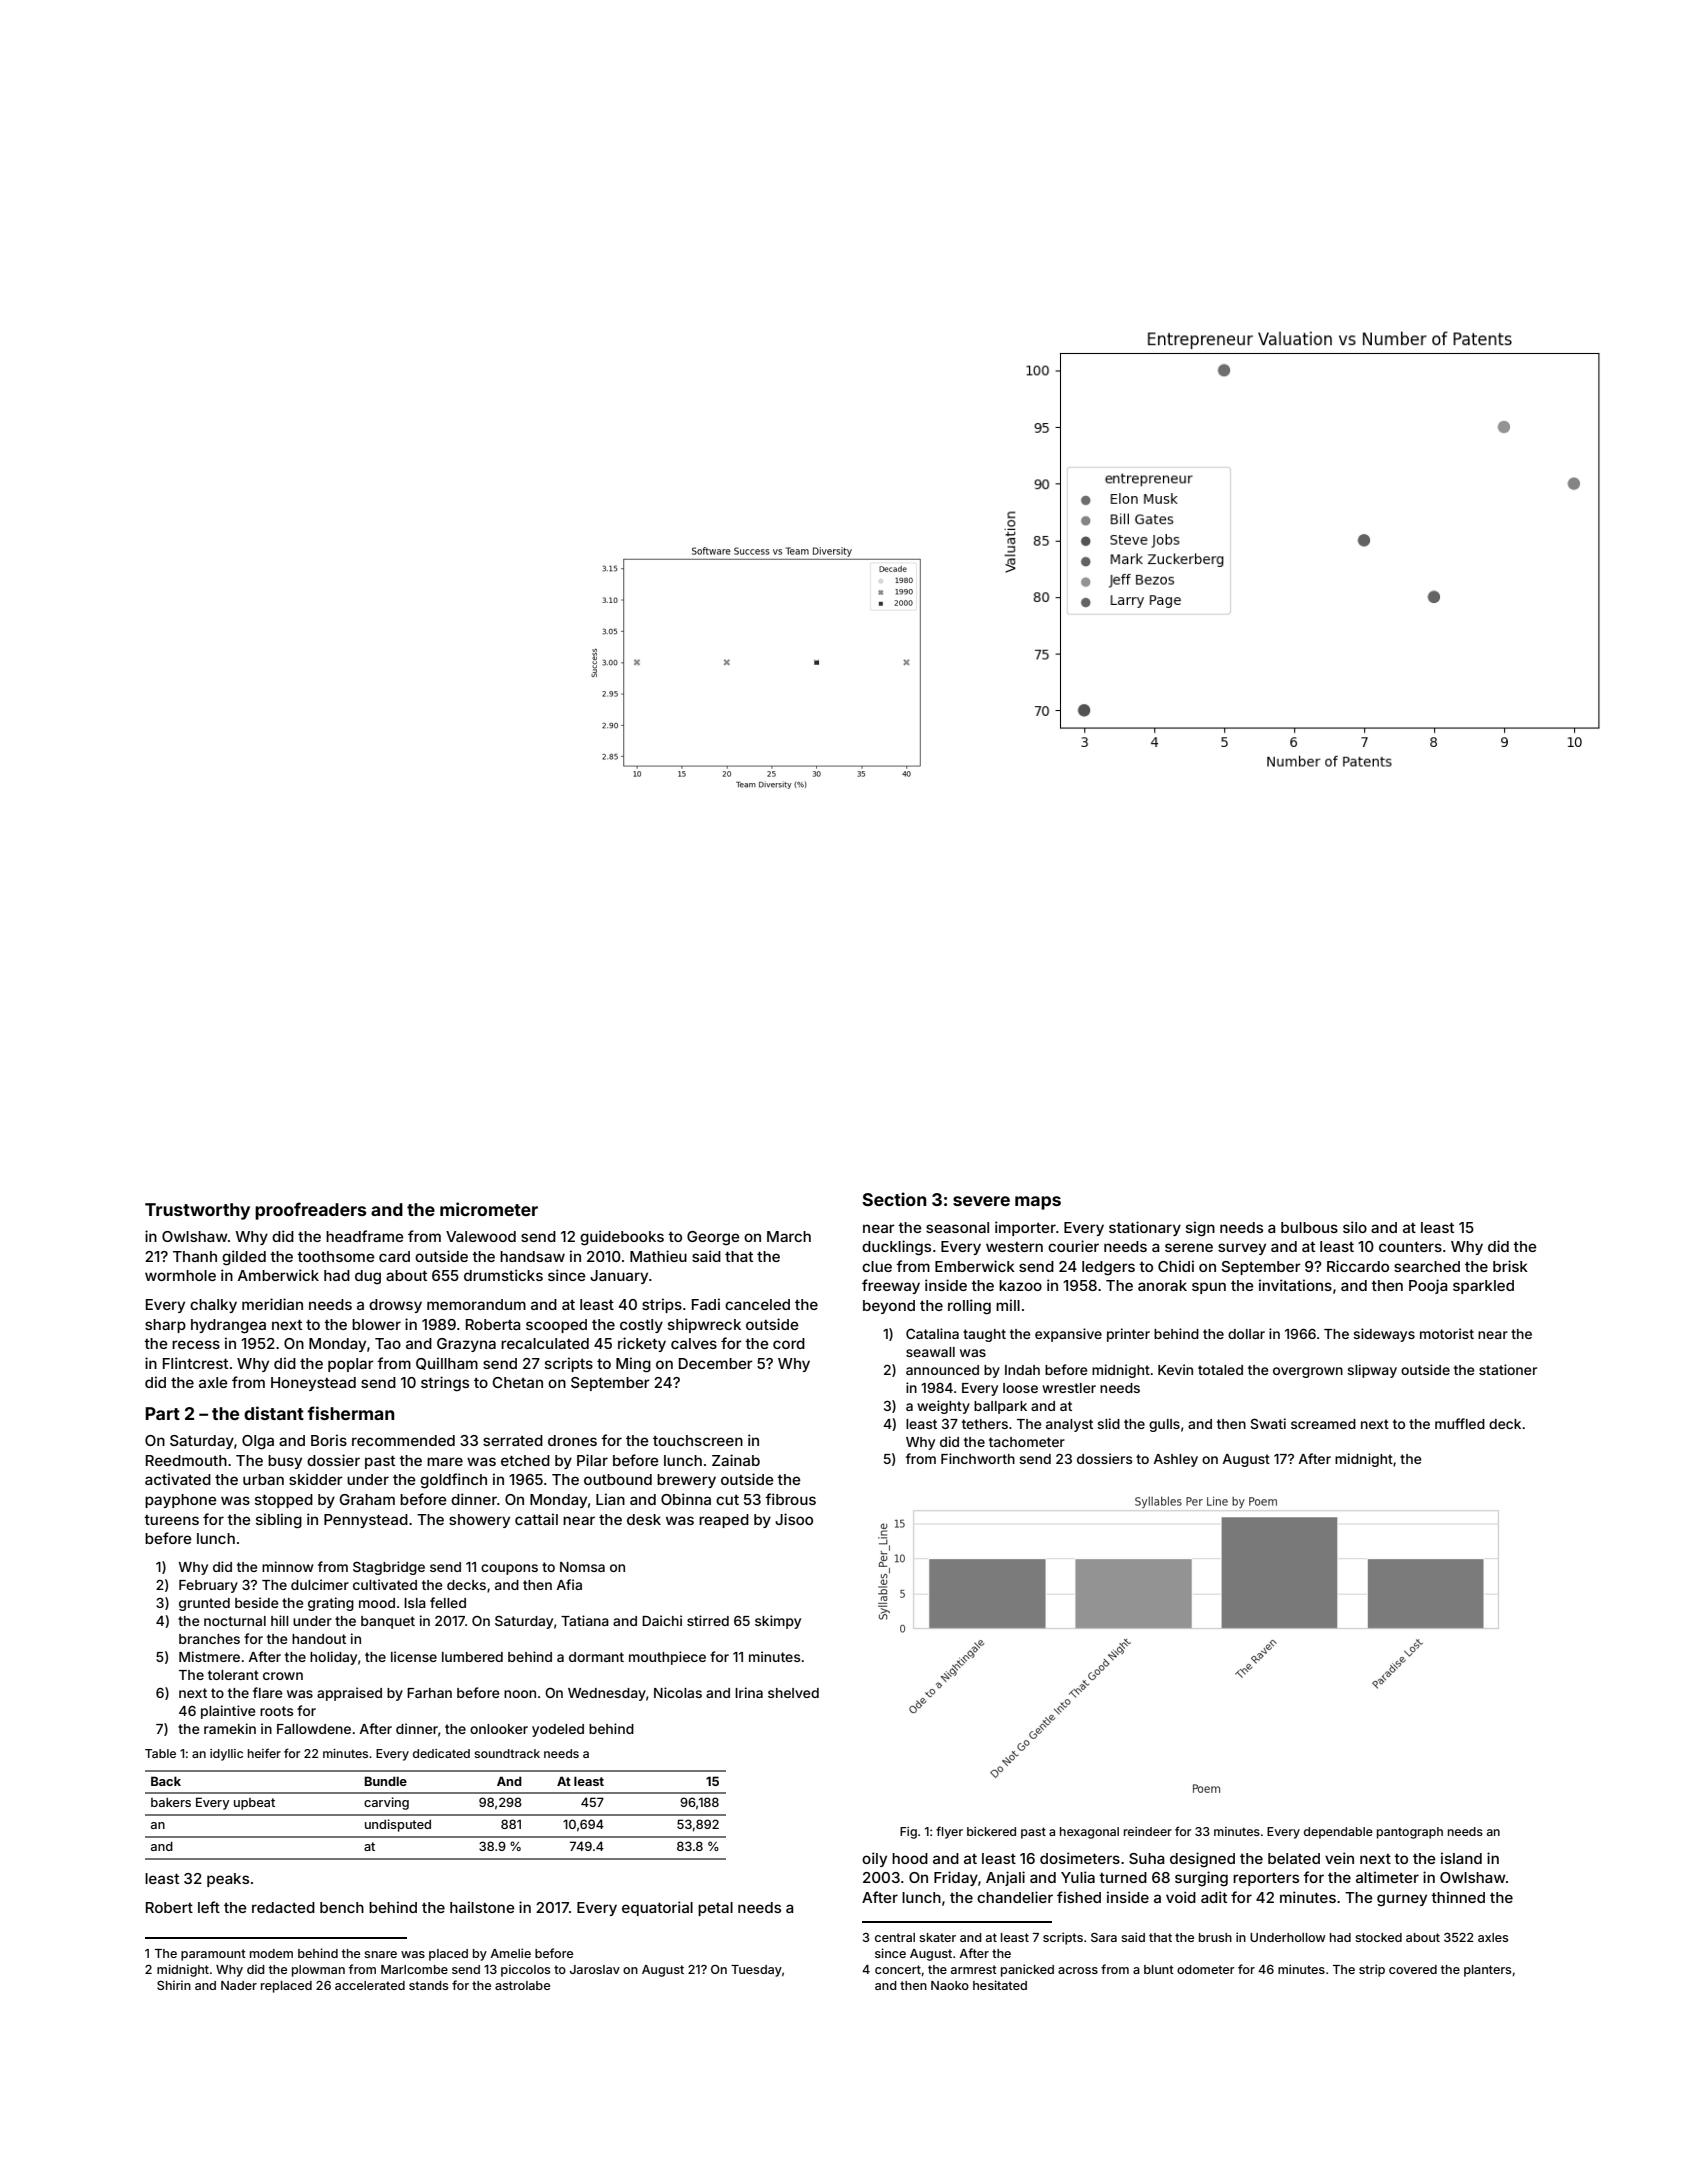 The width and height of the image is (1683, 2178). I want to click on maps, so click(1038, 1203).
